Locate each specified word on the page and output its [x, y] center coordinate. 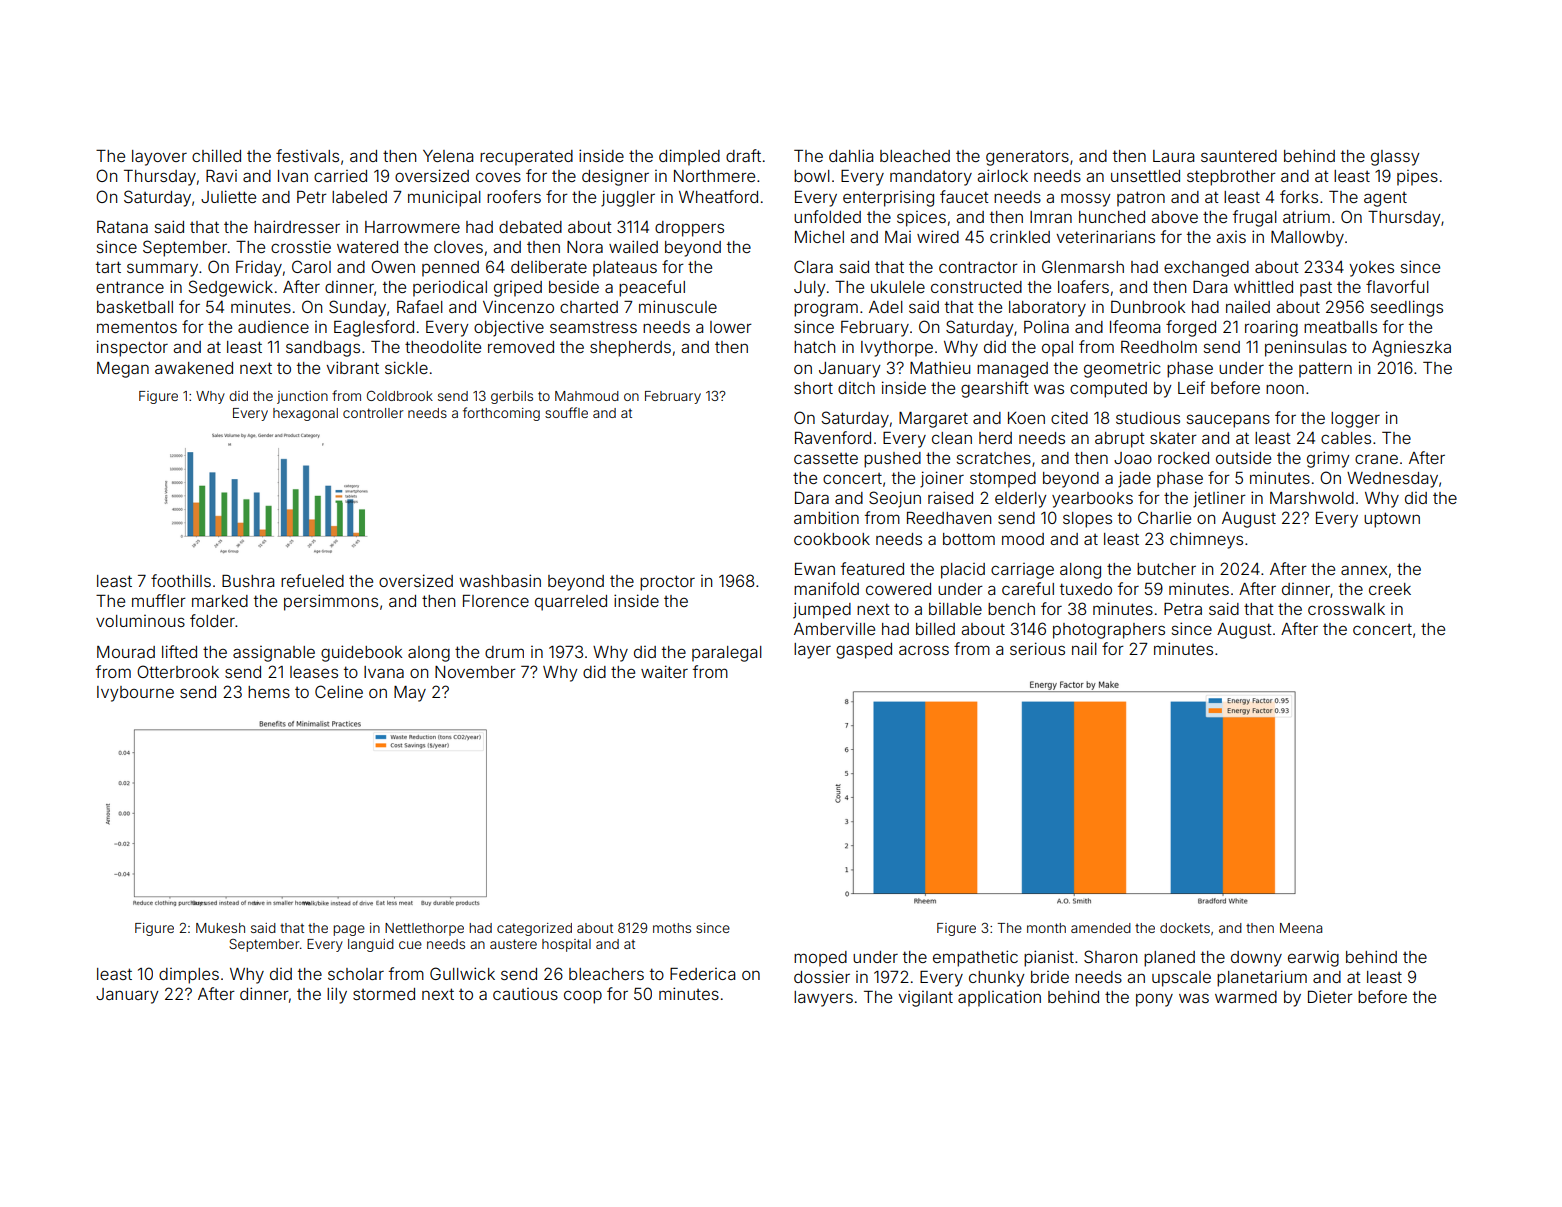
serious [1037, 648]
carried [340, 176]
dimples [189, 976]
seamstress [593, 327]
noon [1285, 389]
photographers [1109, 631]
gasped [864, 651]
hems [269, 692]
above [1174, 217]
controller [373, 413]
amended [1101, 928]
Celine [339, 691]
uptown [1392, 520]
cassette [826, 458]
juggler [628, 198]
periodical [450, 288]
